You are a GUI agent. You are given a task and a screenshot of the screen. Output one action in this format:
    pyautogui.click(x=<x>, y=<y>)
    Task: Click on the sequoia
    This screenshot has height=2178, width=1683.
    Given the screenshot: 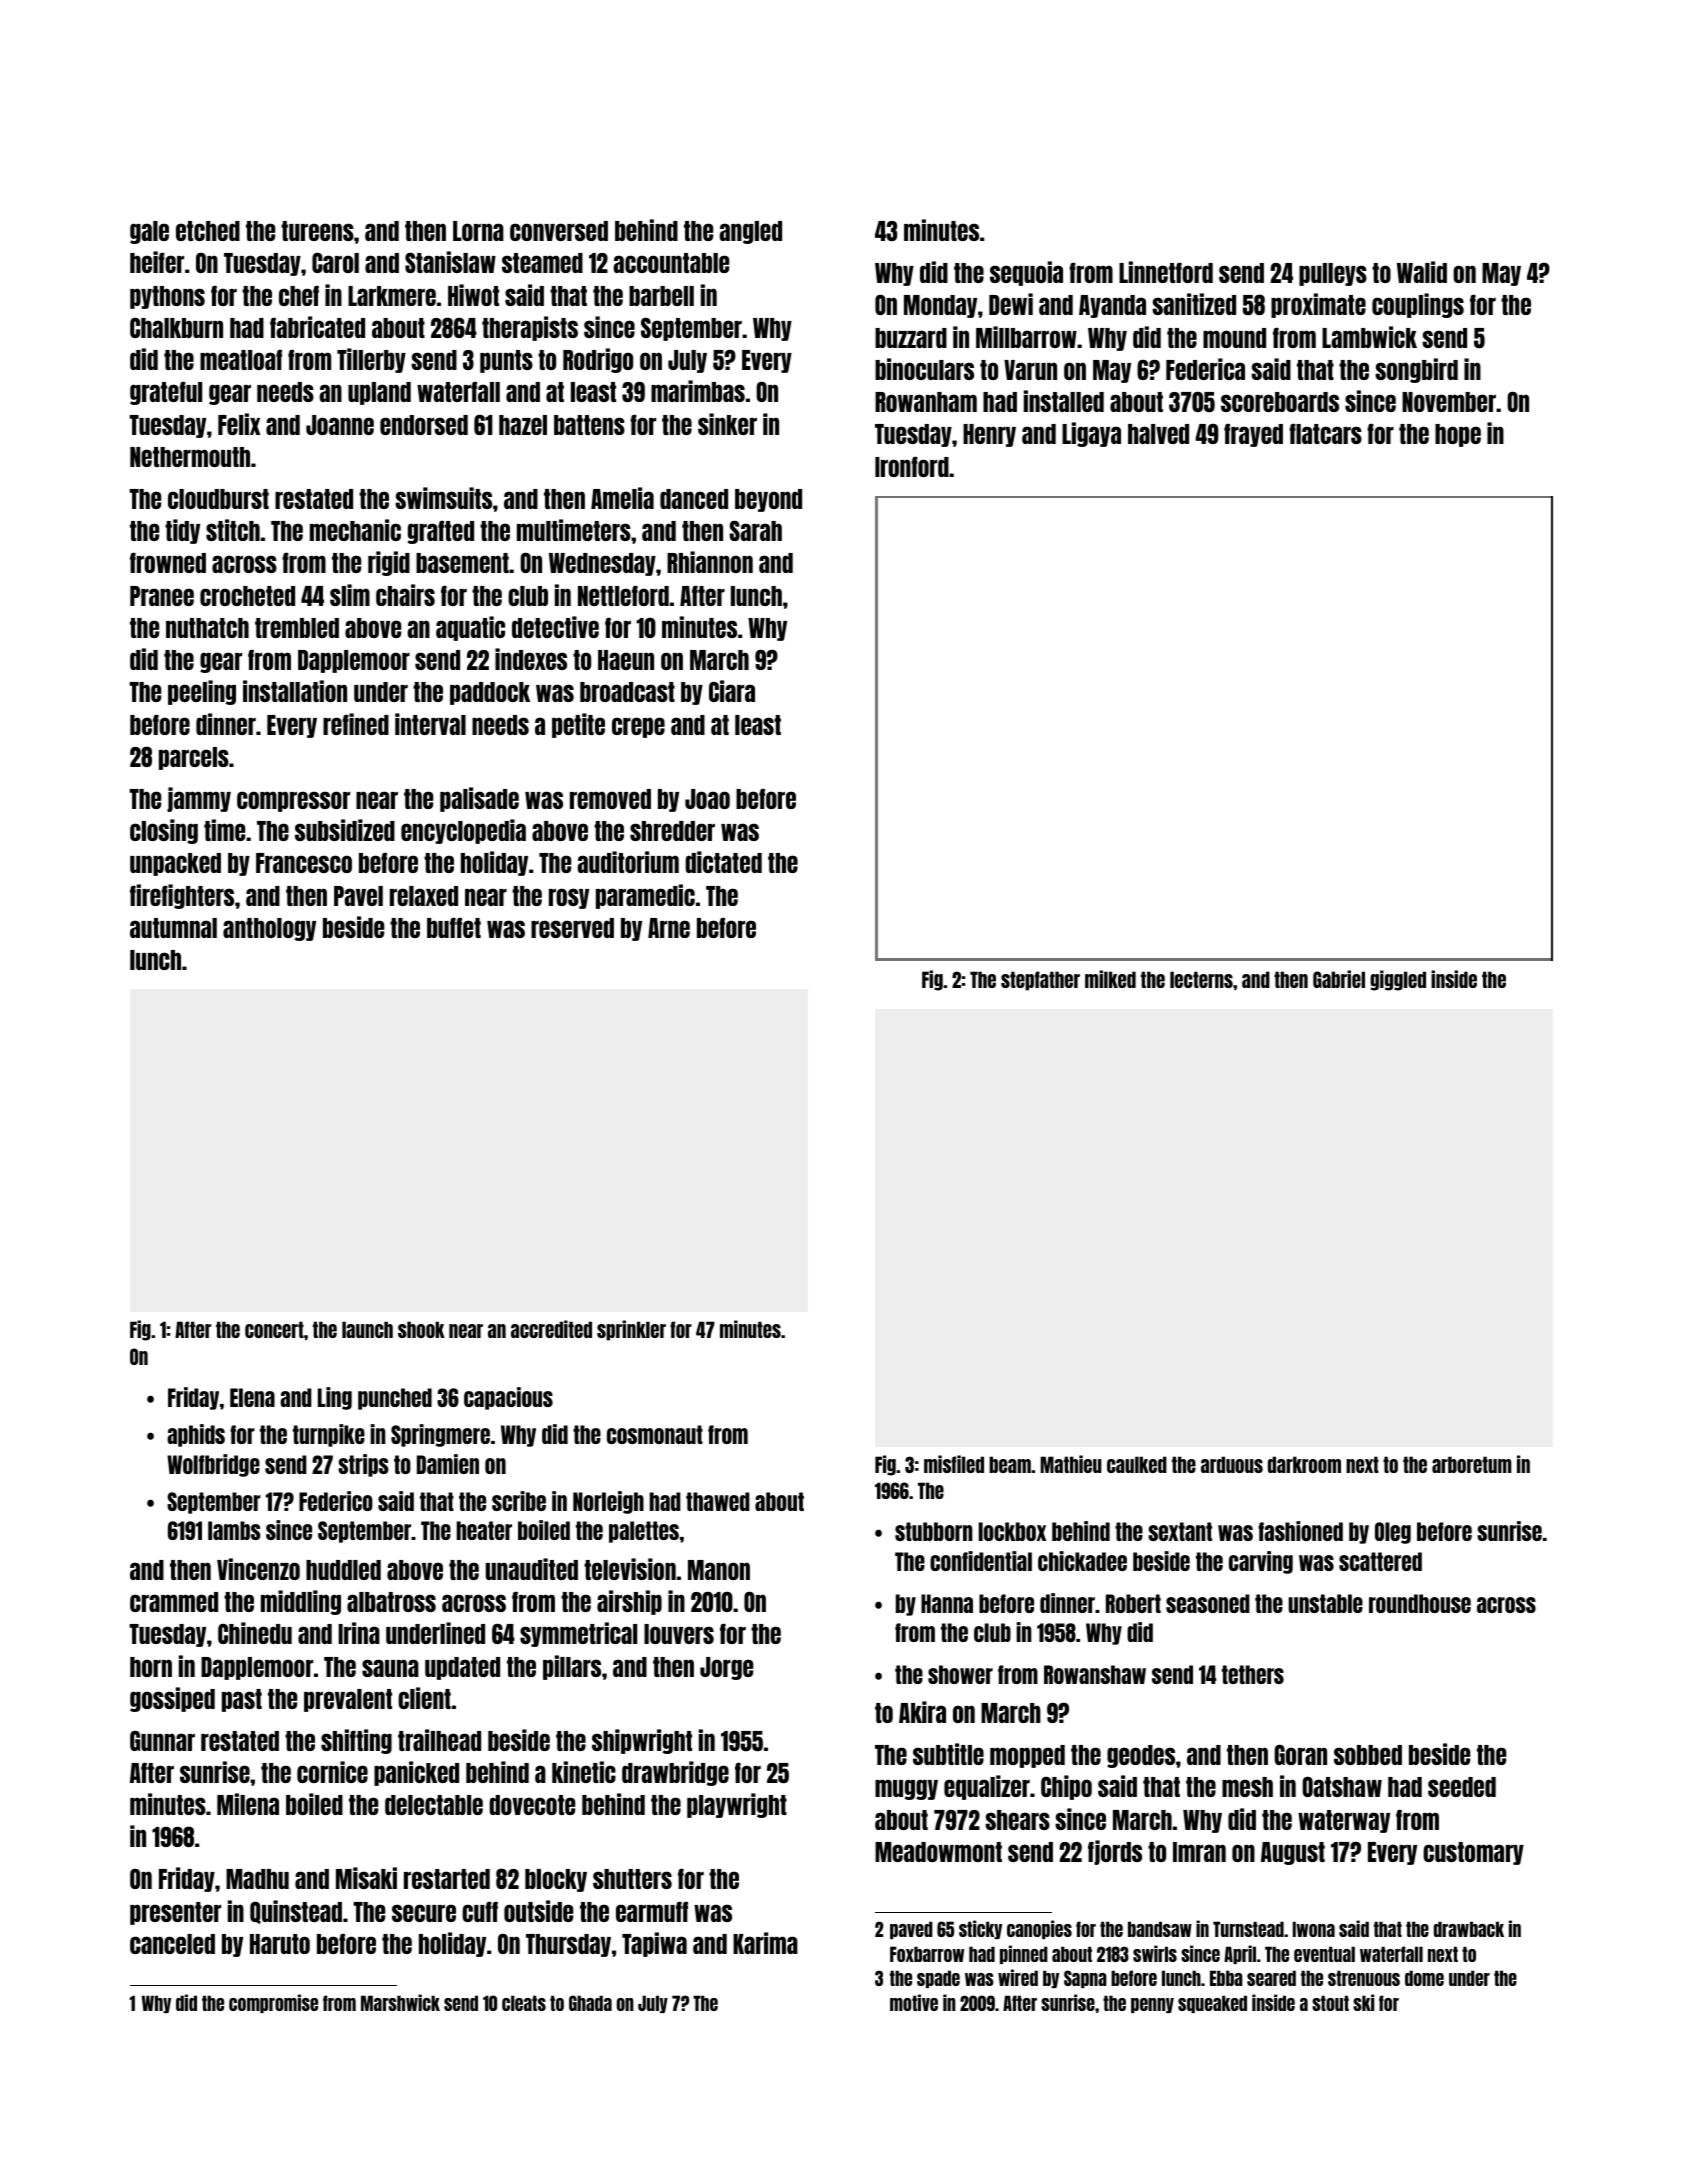 What is the action you would take?
    pyautogui.click(x=1026, y=273)
